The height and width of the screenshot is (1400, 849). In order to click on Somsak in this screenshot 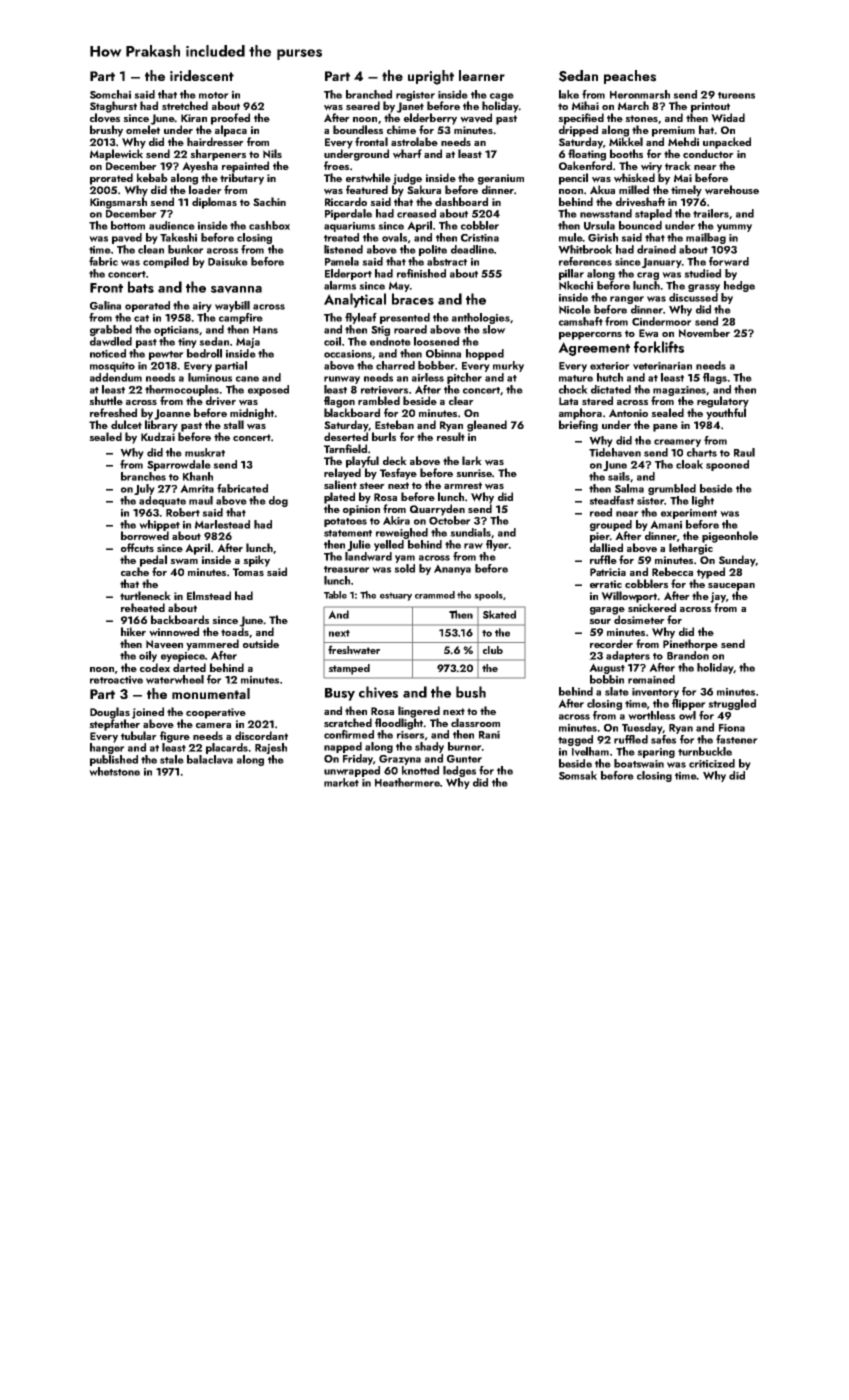, I will do `click(578, 775)`.
